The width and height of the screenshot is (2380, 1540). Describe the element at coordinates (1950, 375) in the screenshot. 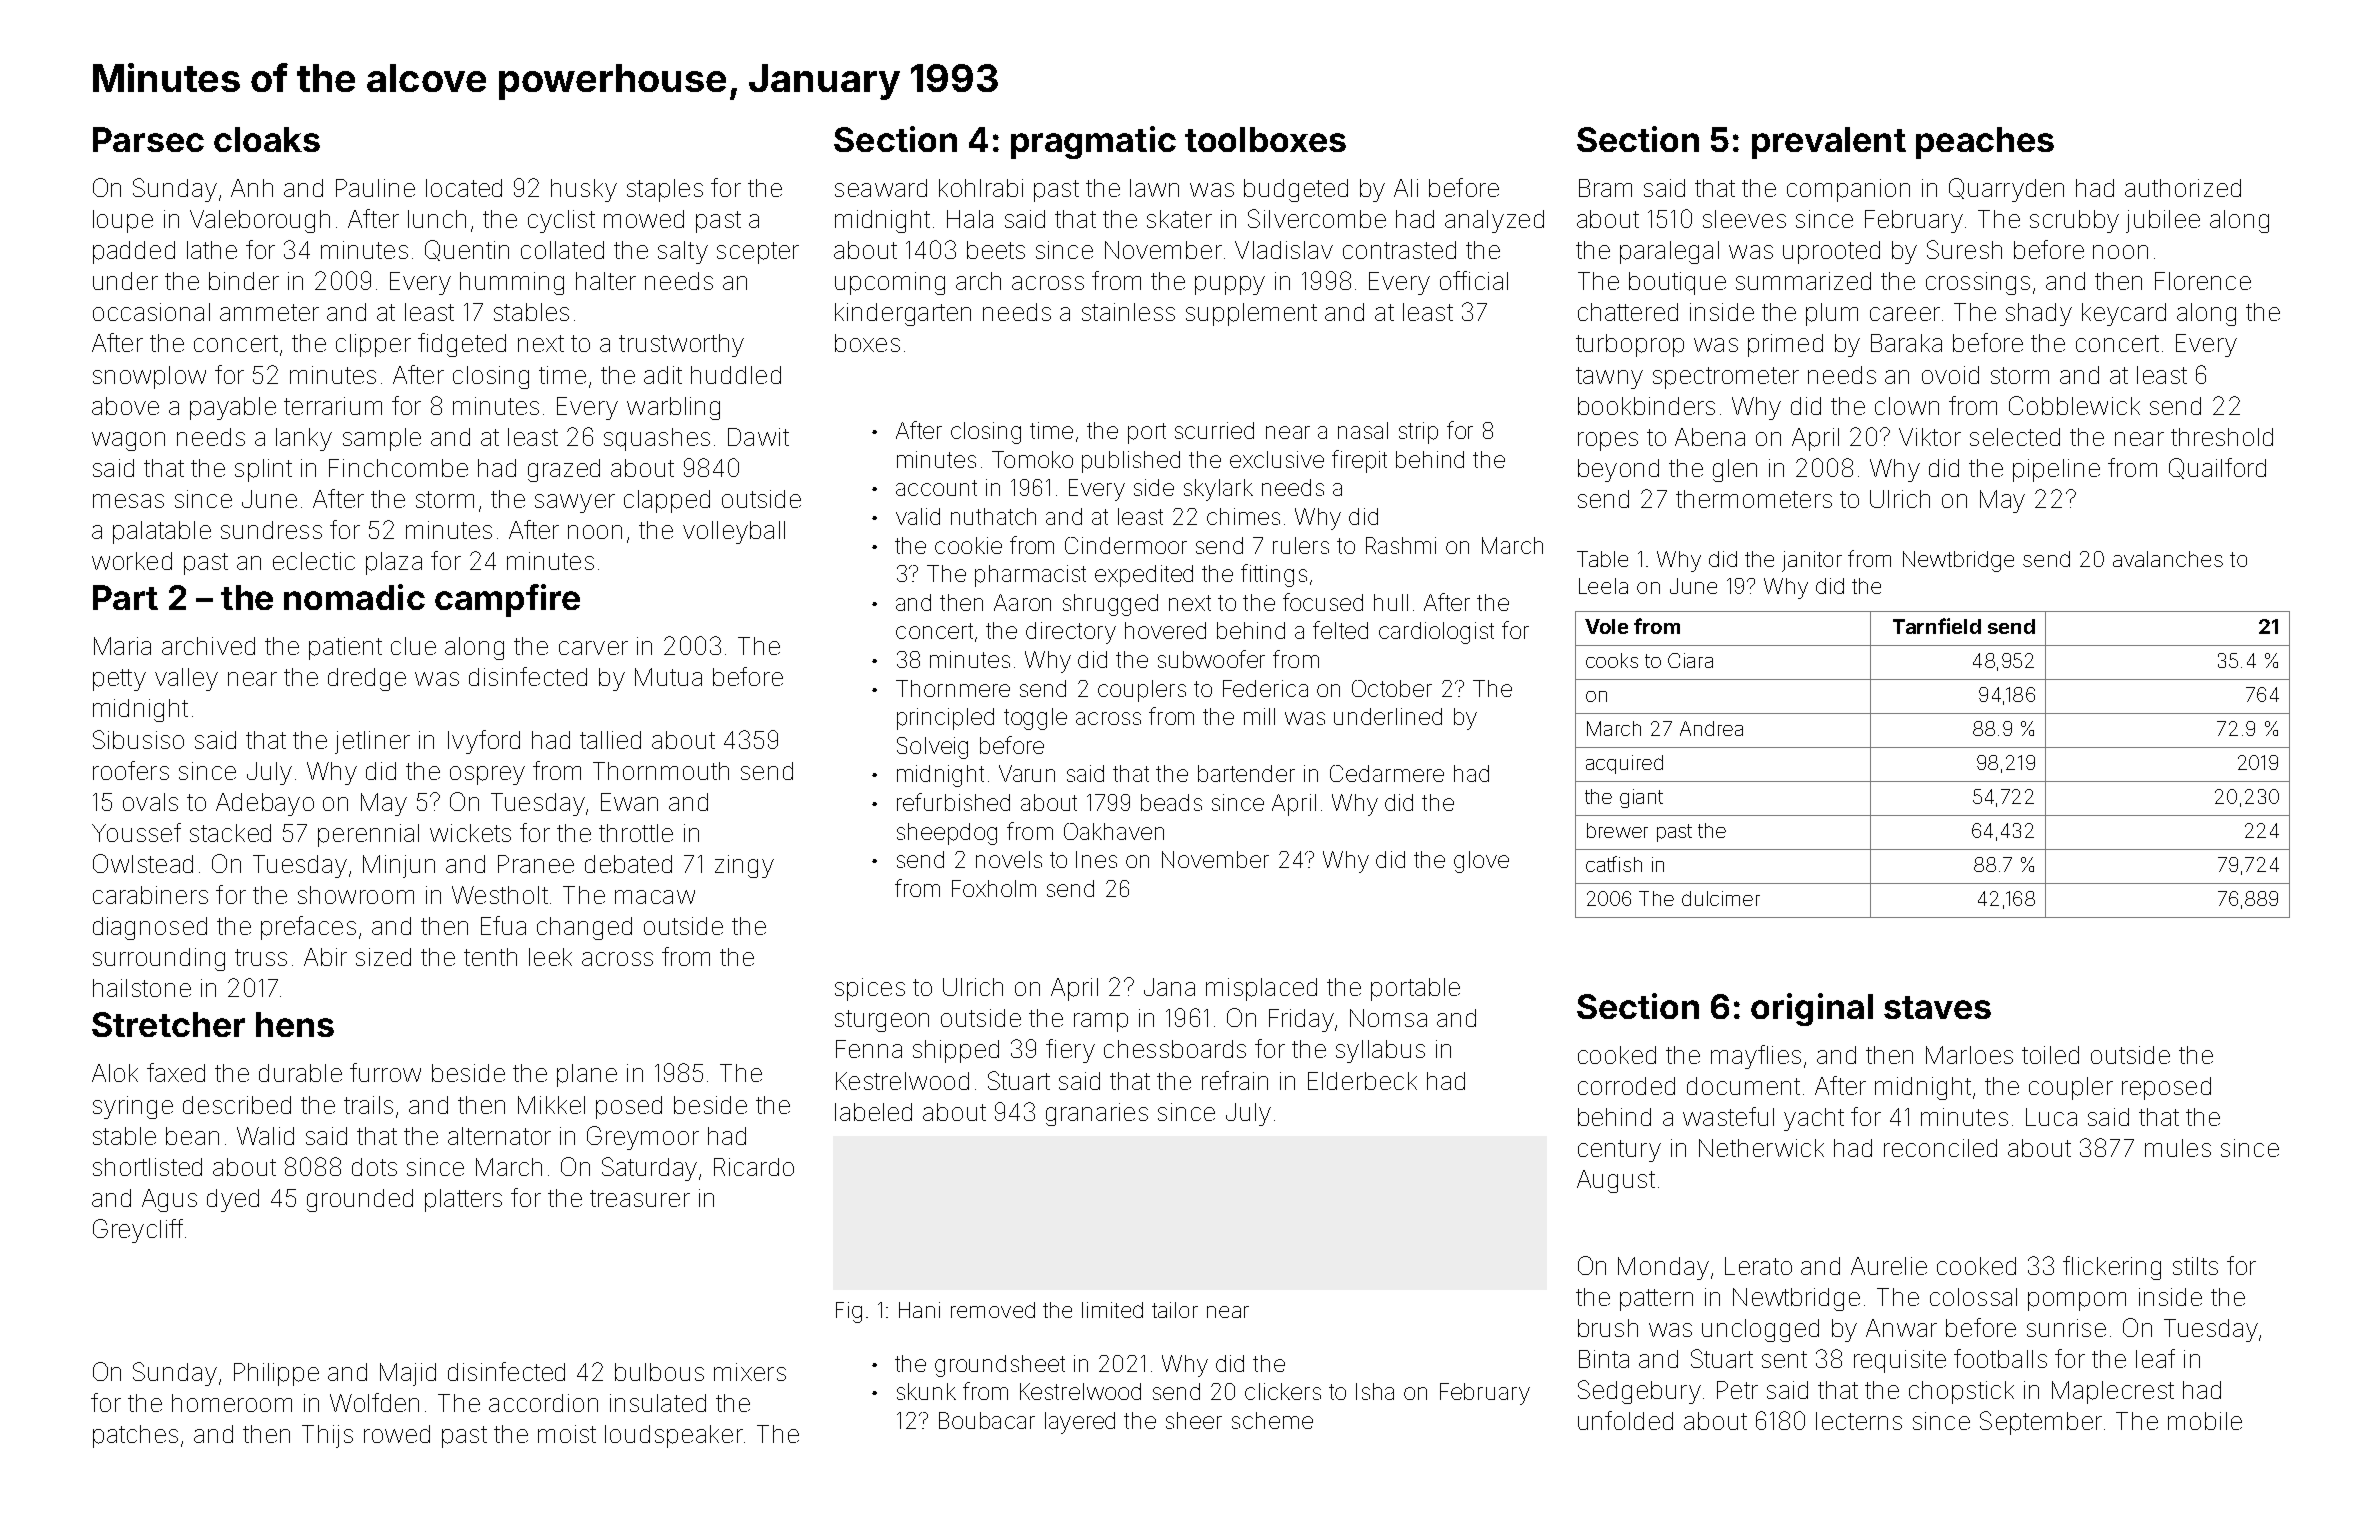

I see `ovoid` at that location.
